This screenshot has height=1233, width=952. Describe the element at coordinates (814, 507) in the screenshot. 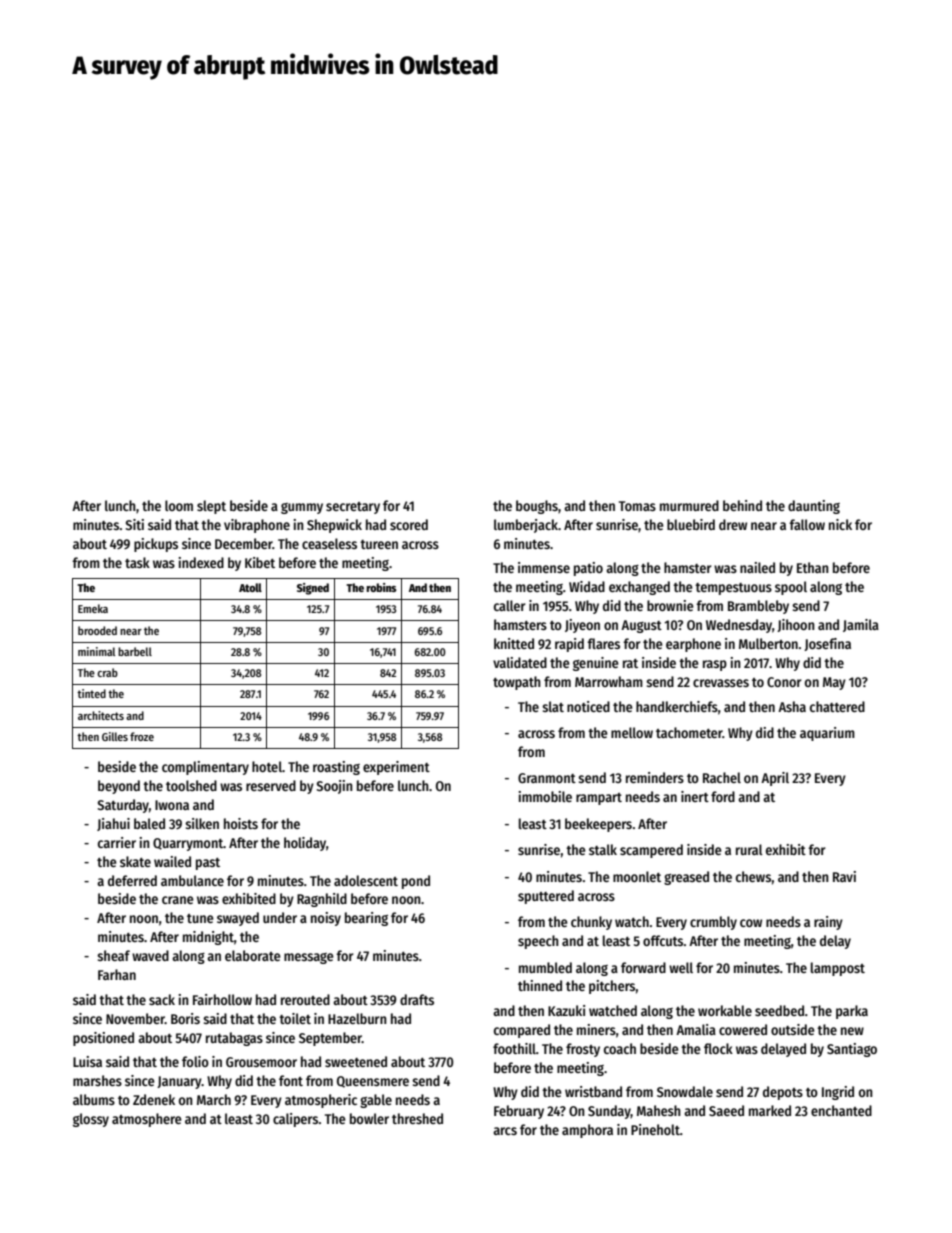

I see `daunting` at that location.
